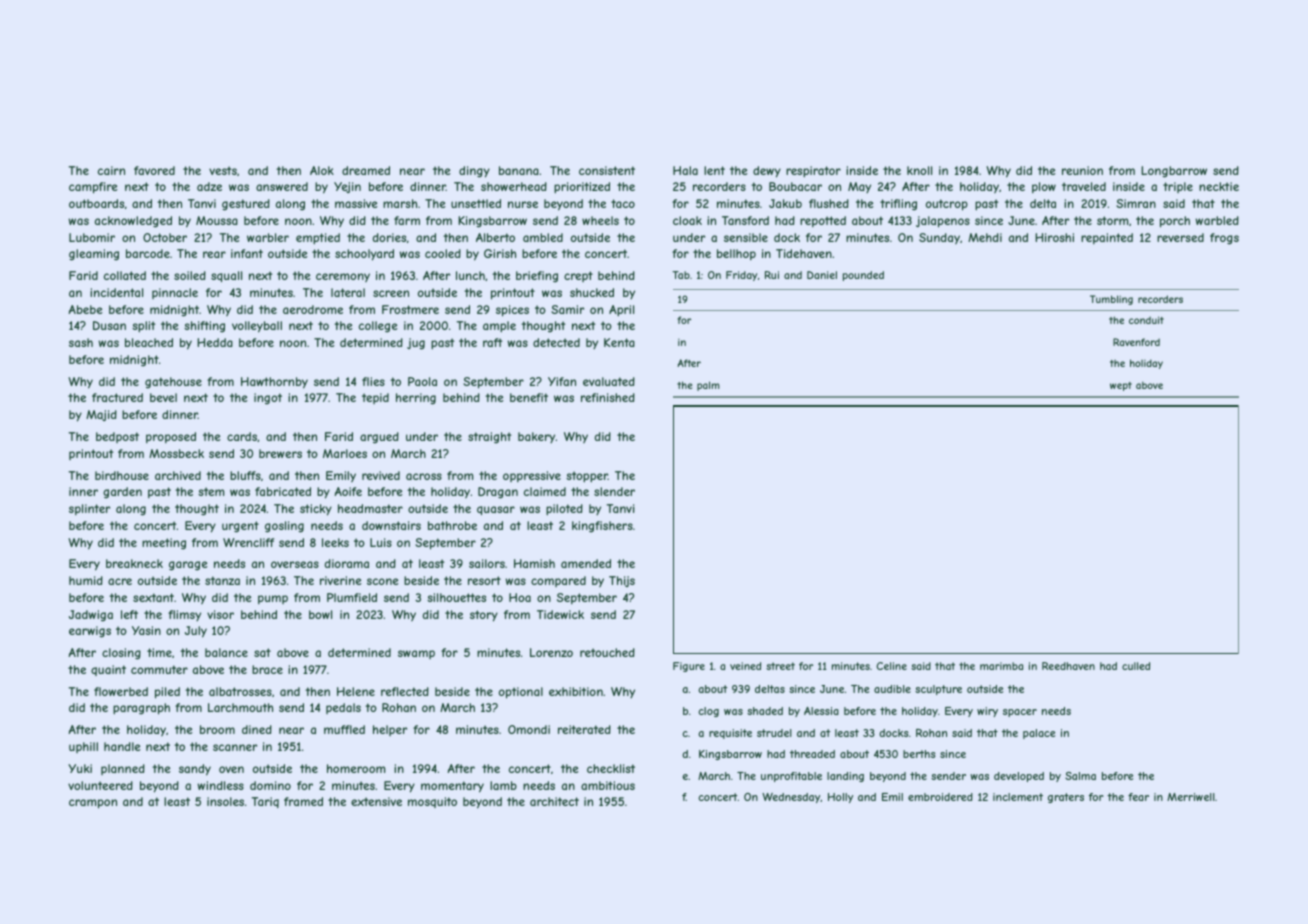 This image has height=924, width=1308. I want to click on bakery, so click(537, 437).
